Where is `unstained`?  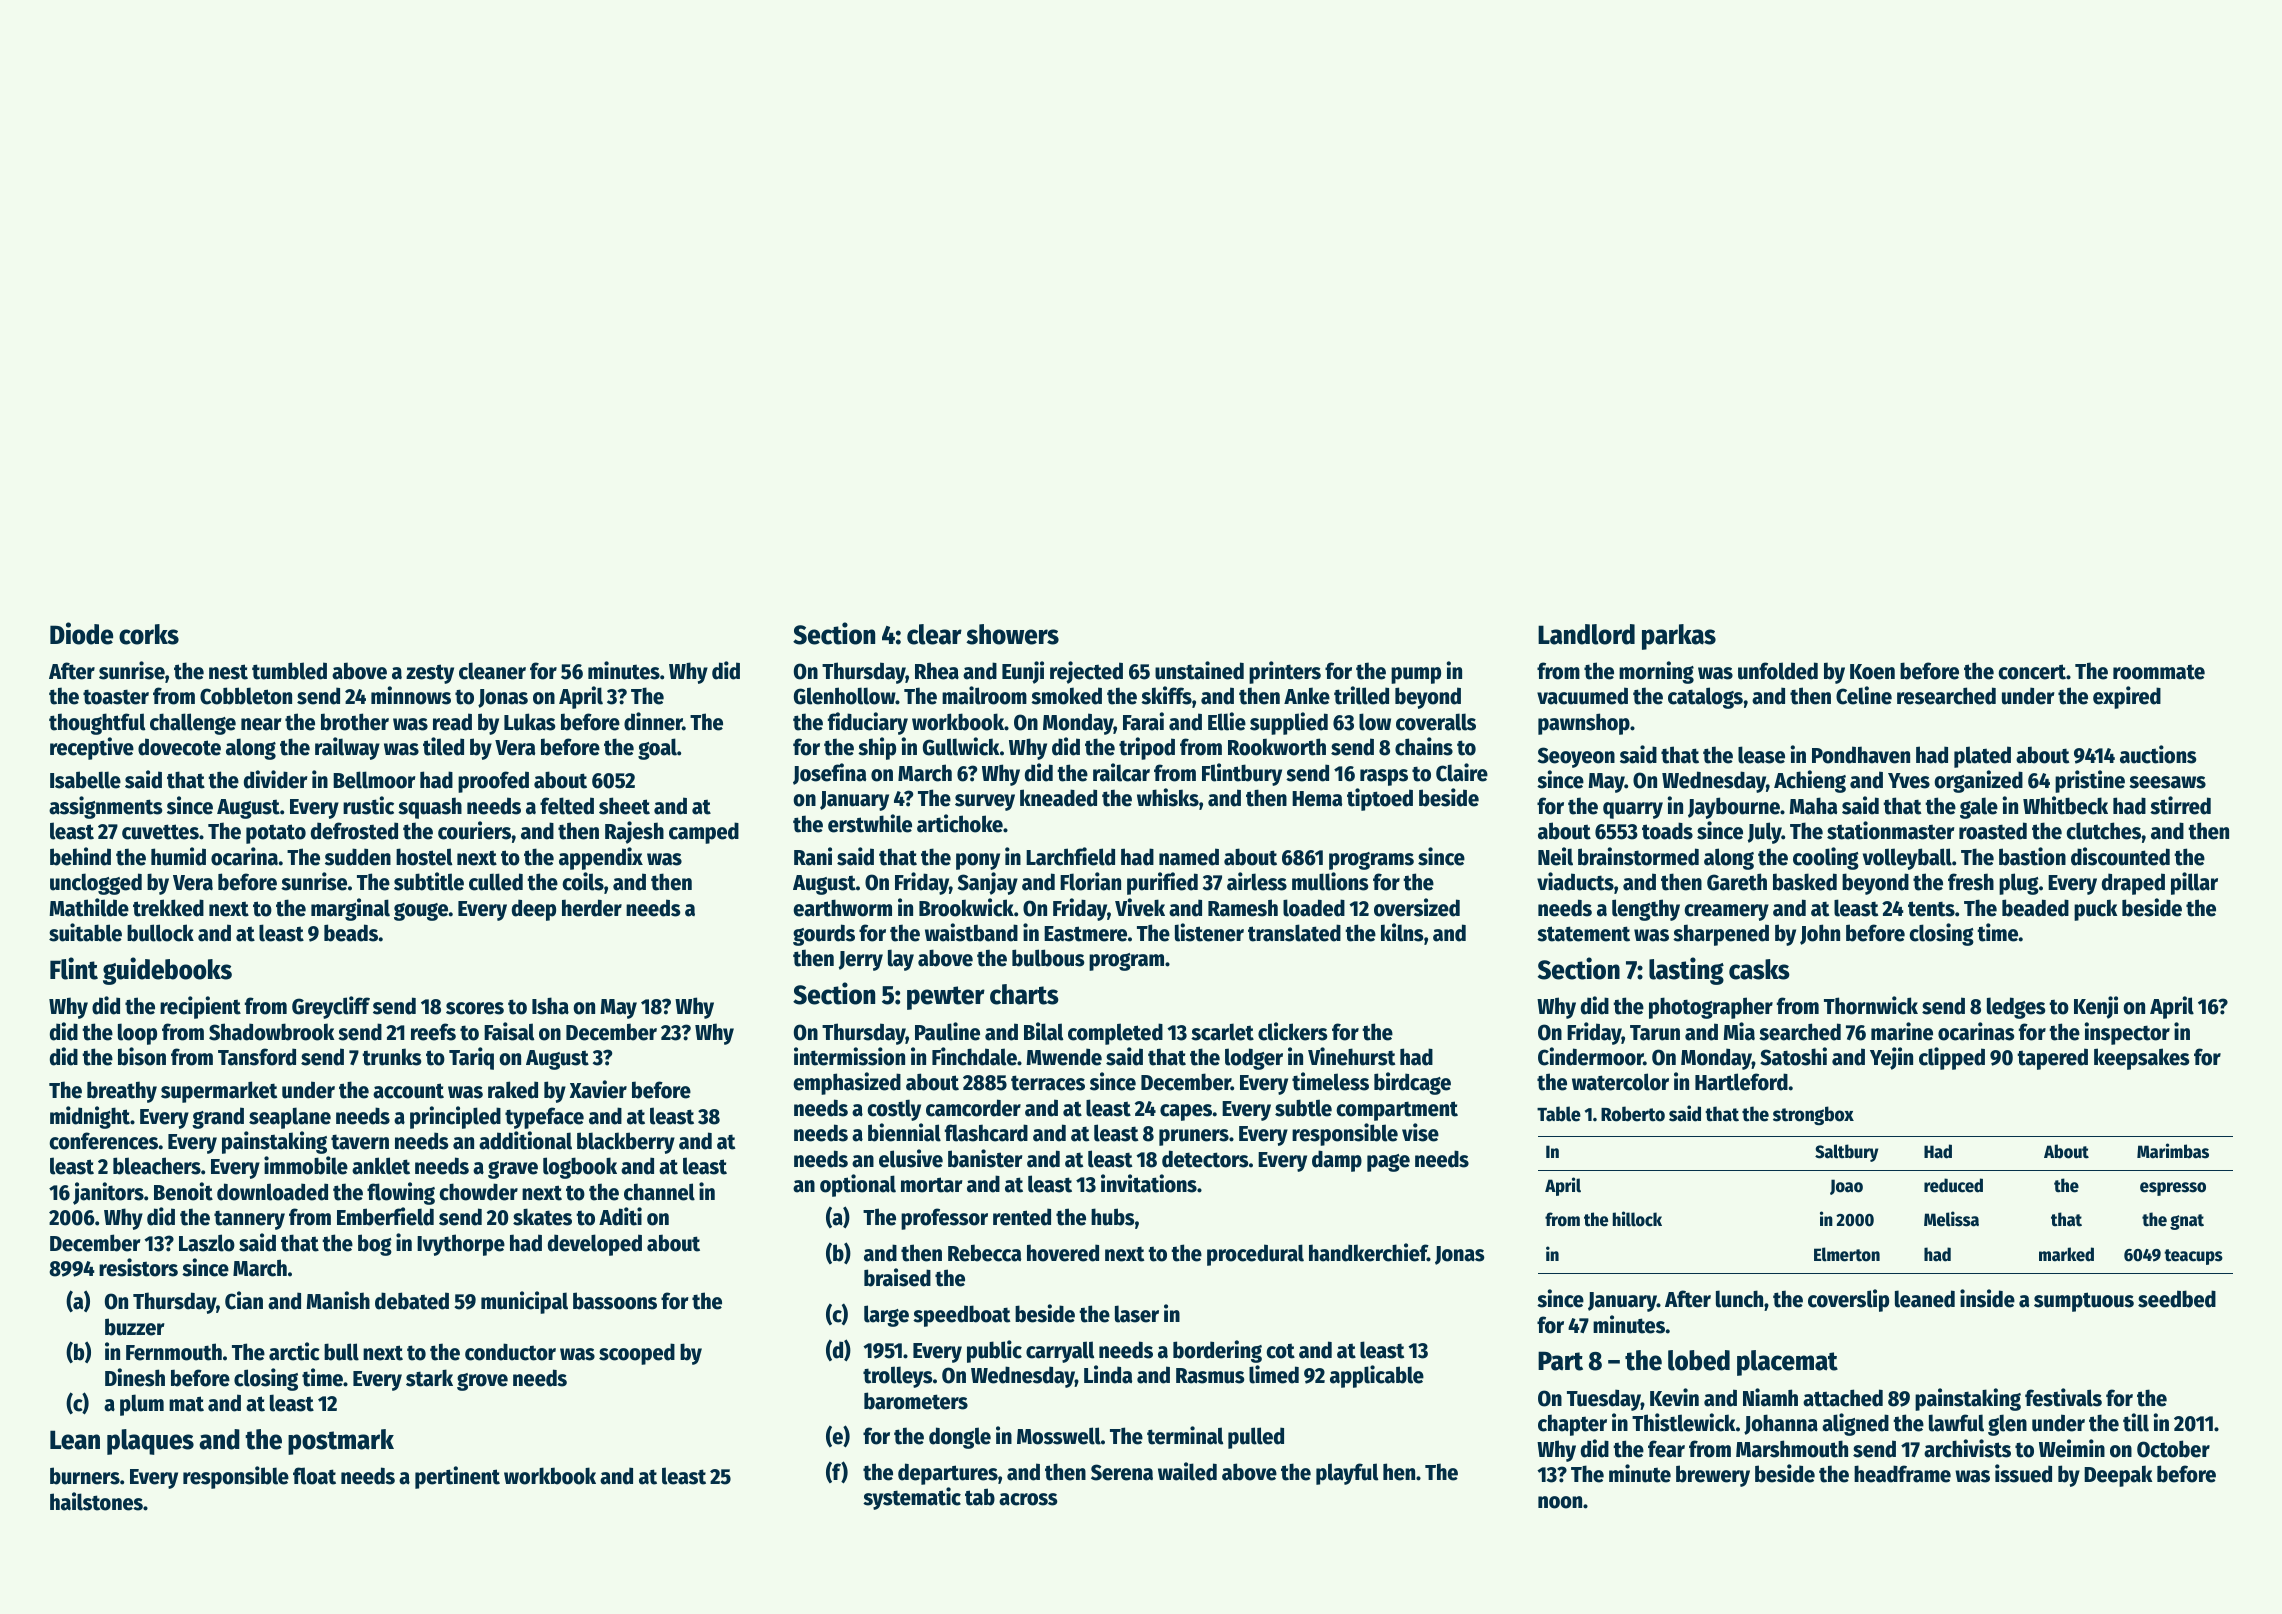
unstained is located at coordinates (1199, 670).
